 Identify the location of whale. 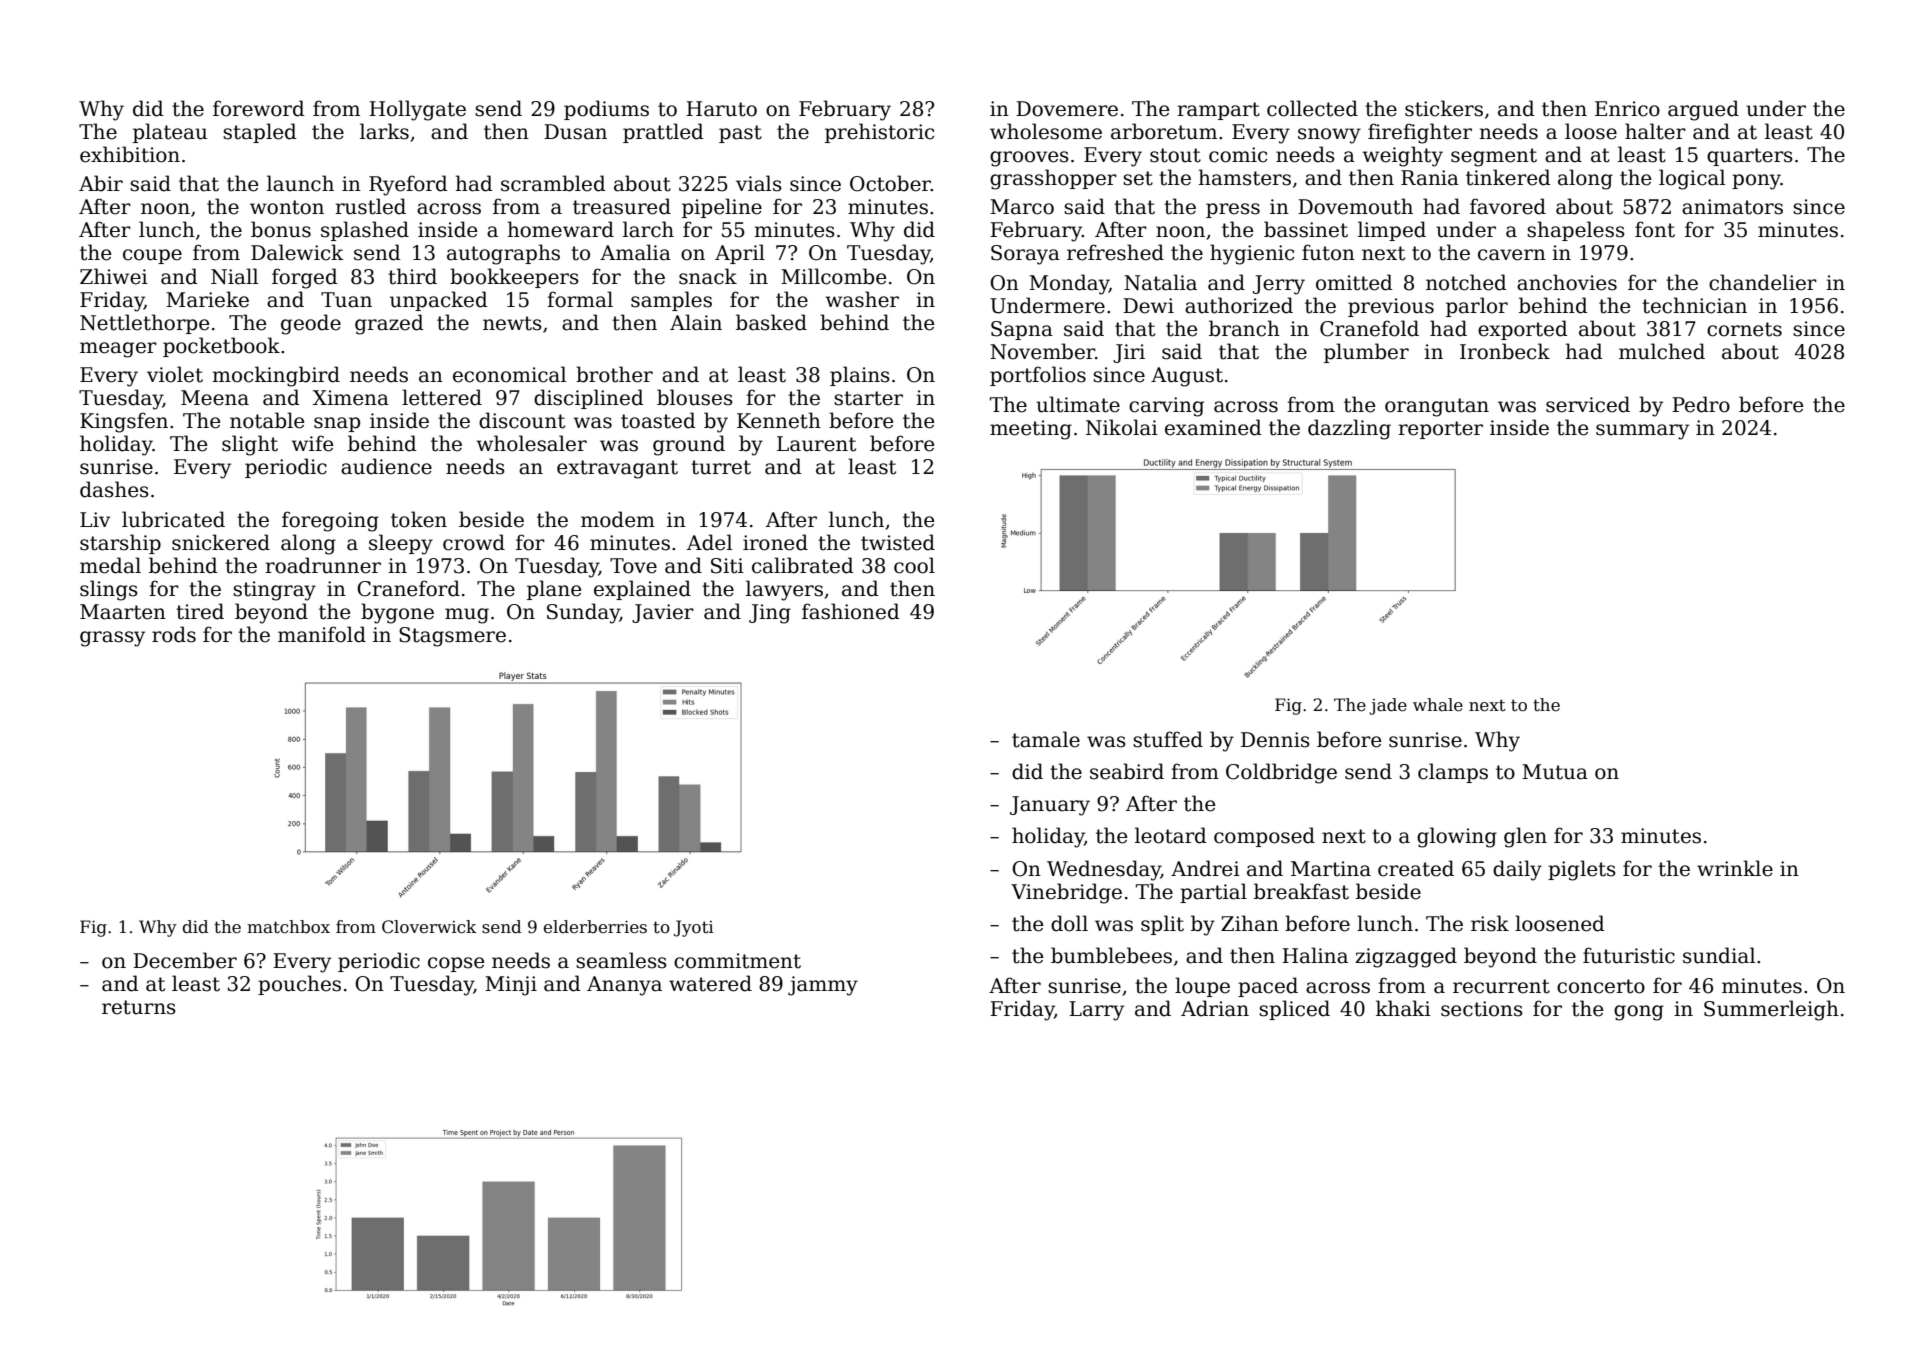
(1438, 705).
